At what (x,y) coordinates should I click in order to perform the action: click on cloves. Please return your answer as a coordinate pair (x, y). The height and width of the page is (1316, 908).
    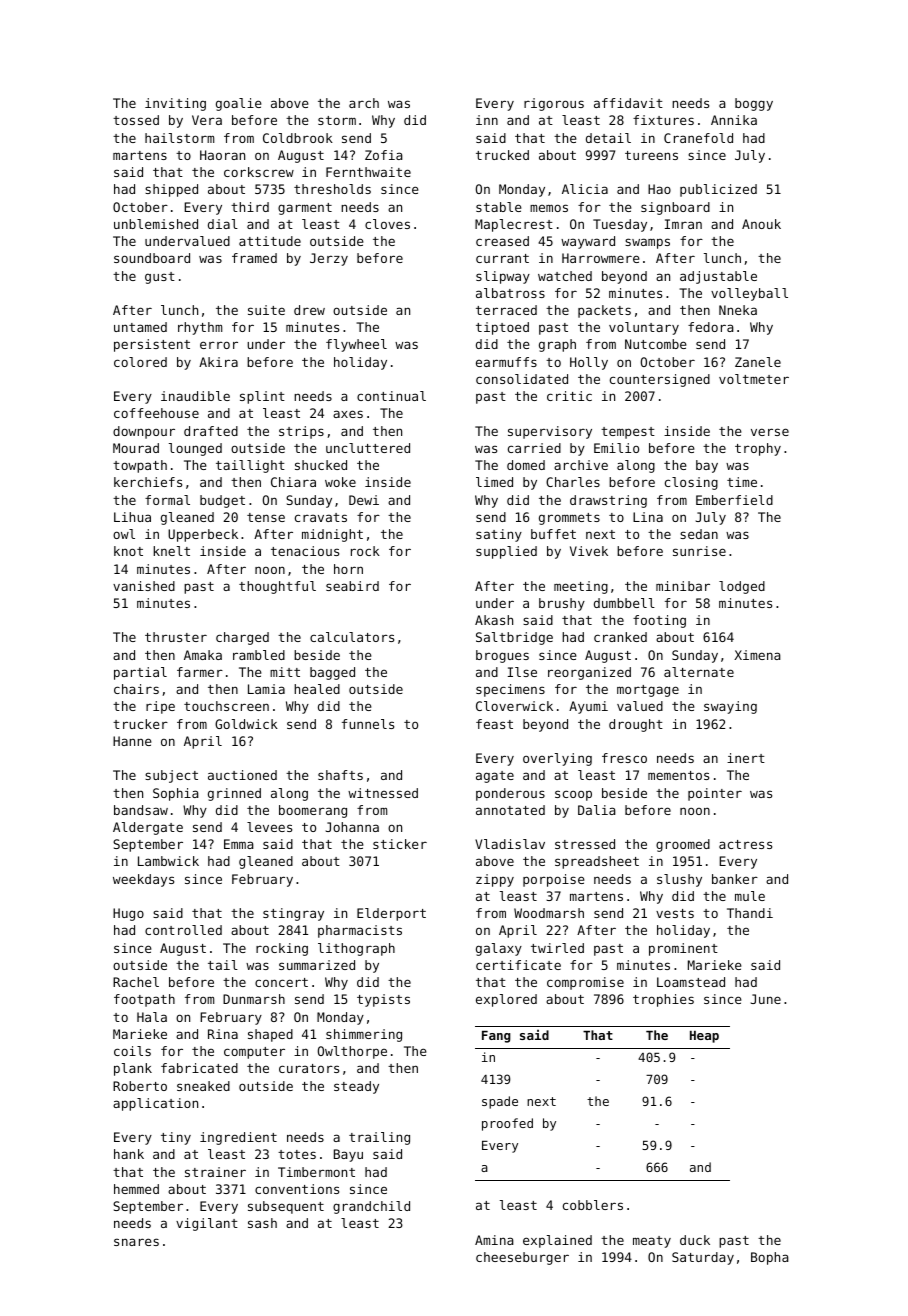
    Looking at the image, I should click on (387, 224).
